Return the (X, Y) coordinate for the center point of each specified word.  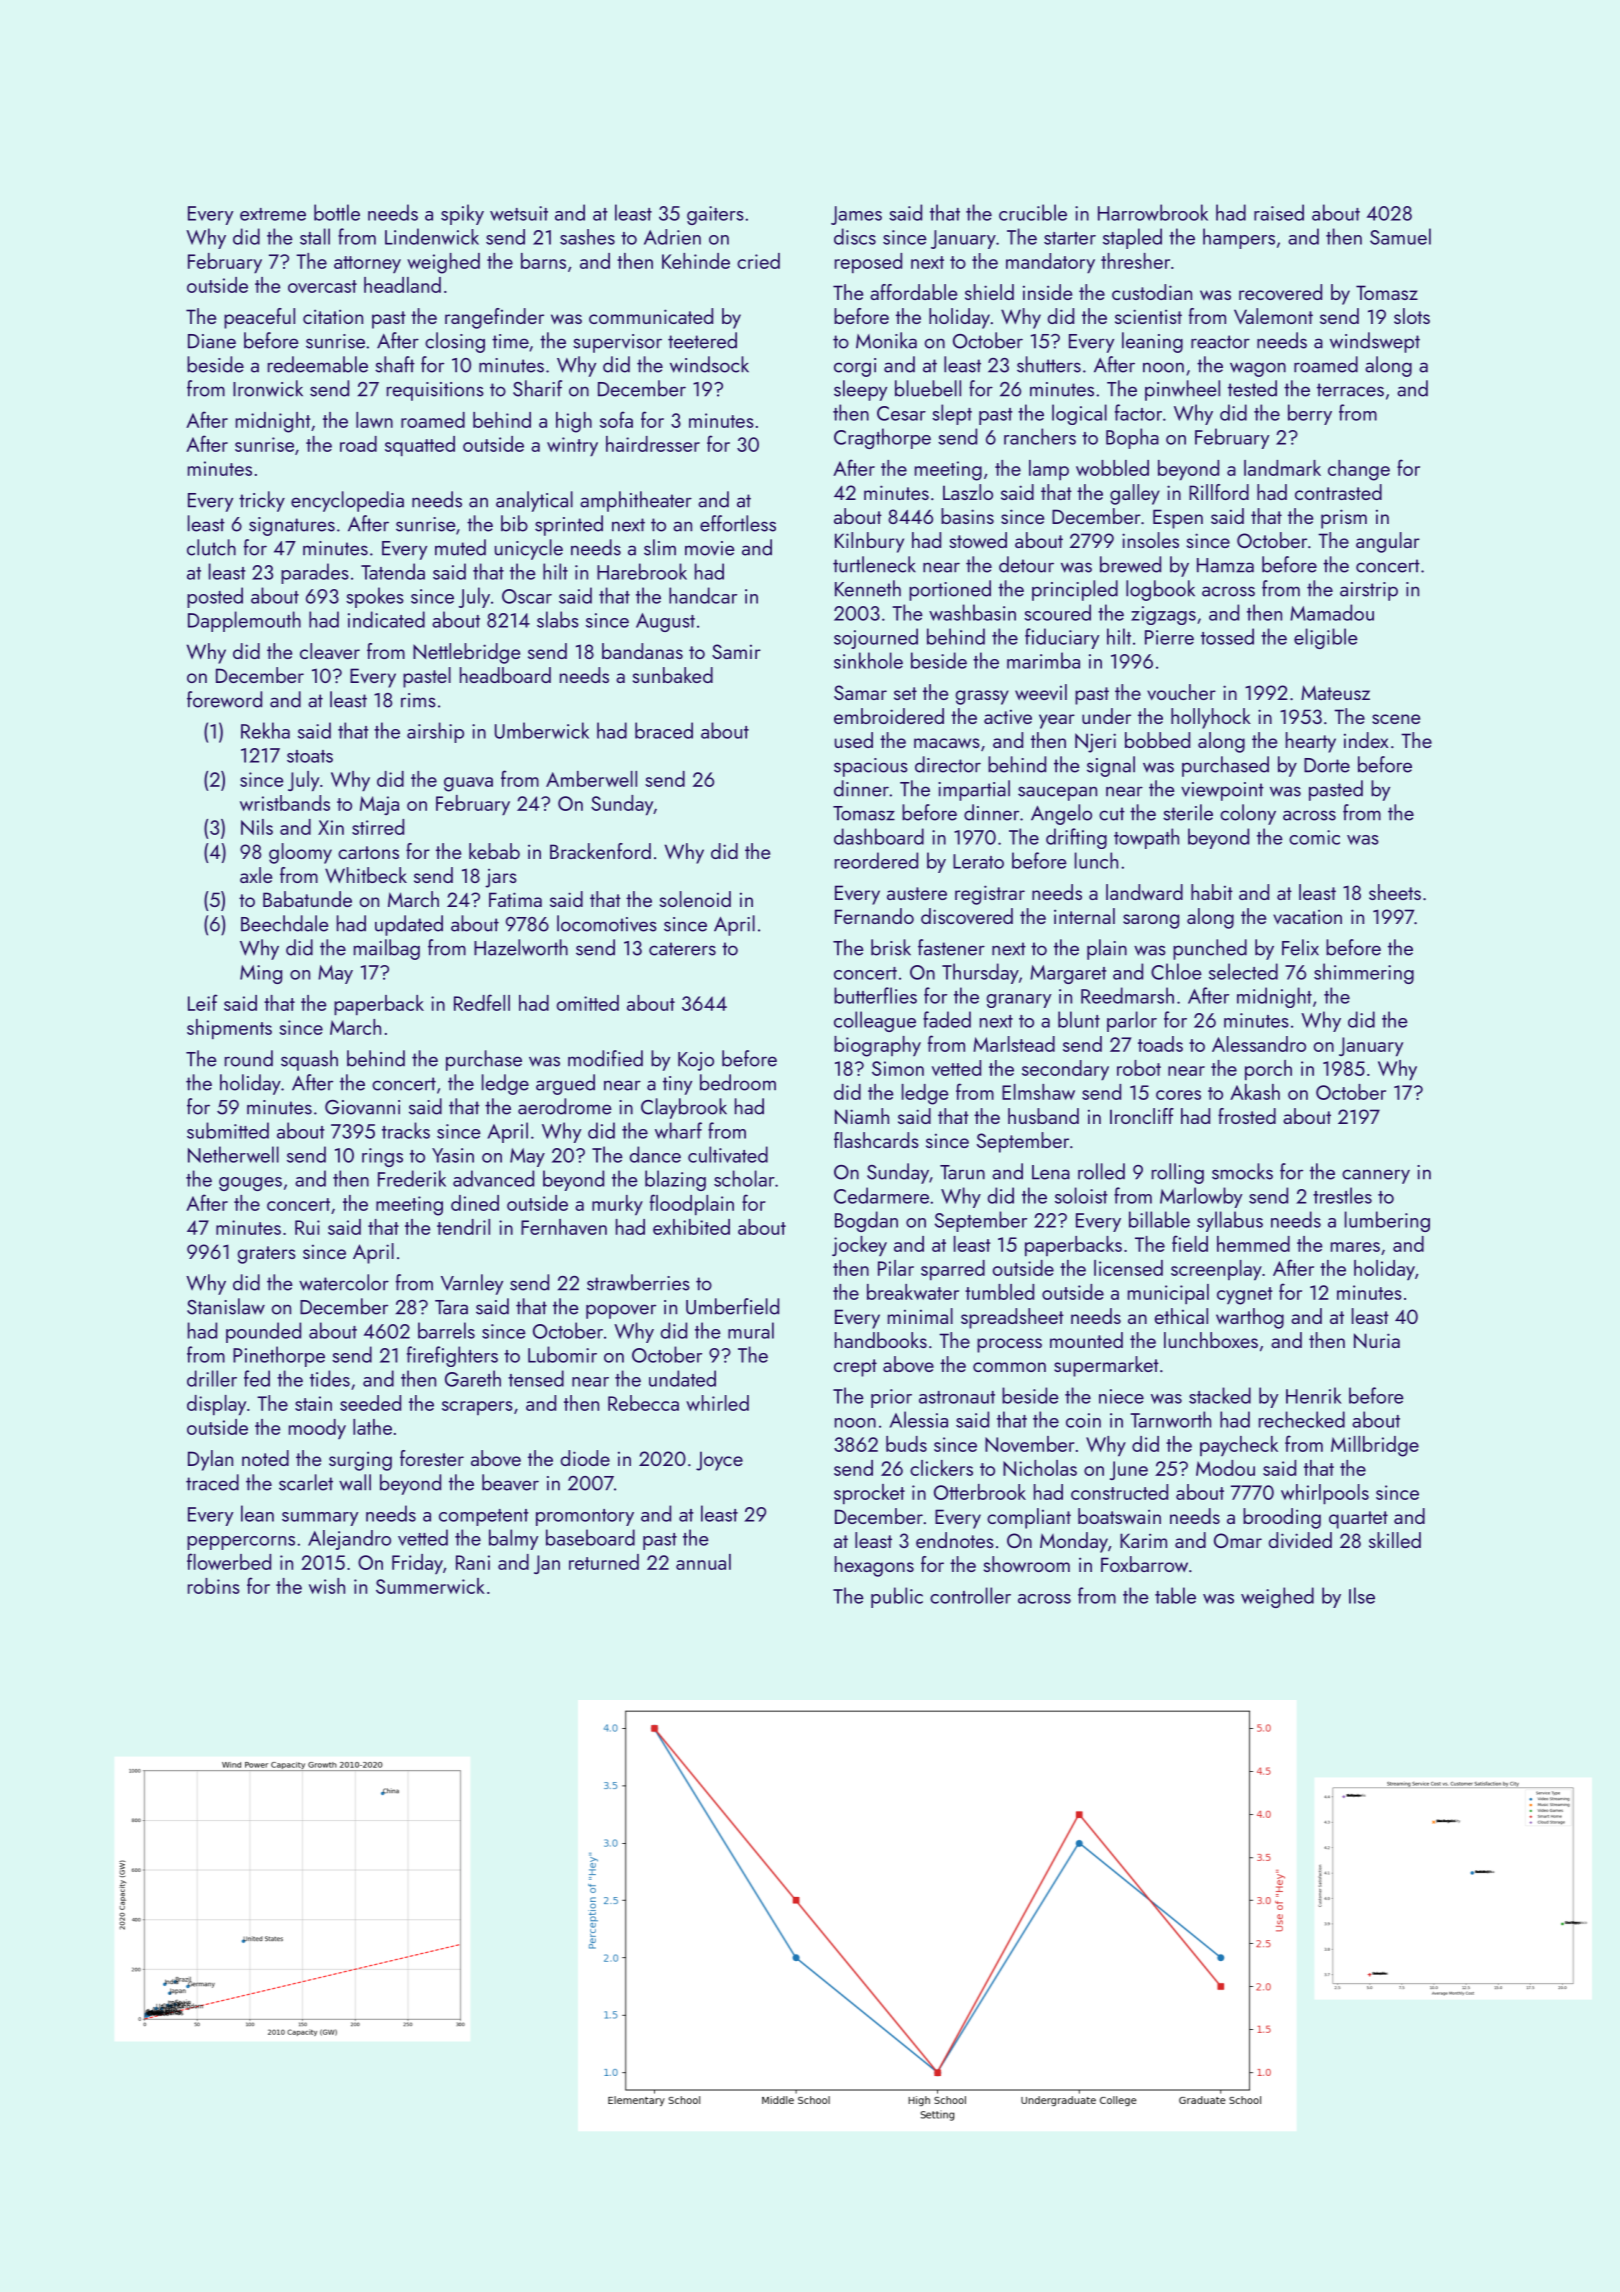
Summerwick (430, 1586)
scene (1396, 719)
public (897, 1597)
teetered (702, 340)
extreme (273, 214)
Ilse (1362, 1595)
